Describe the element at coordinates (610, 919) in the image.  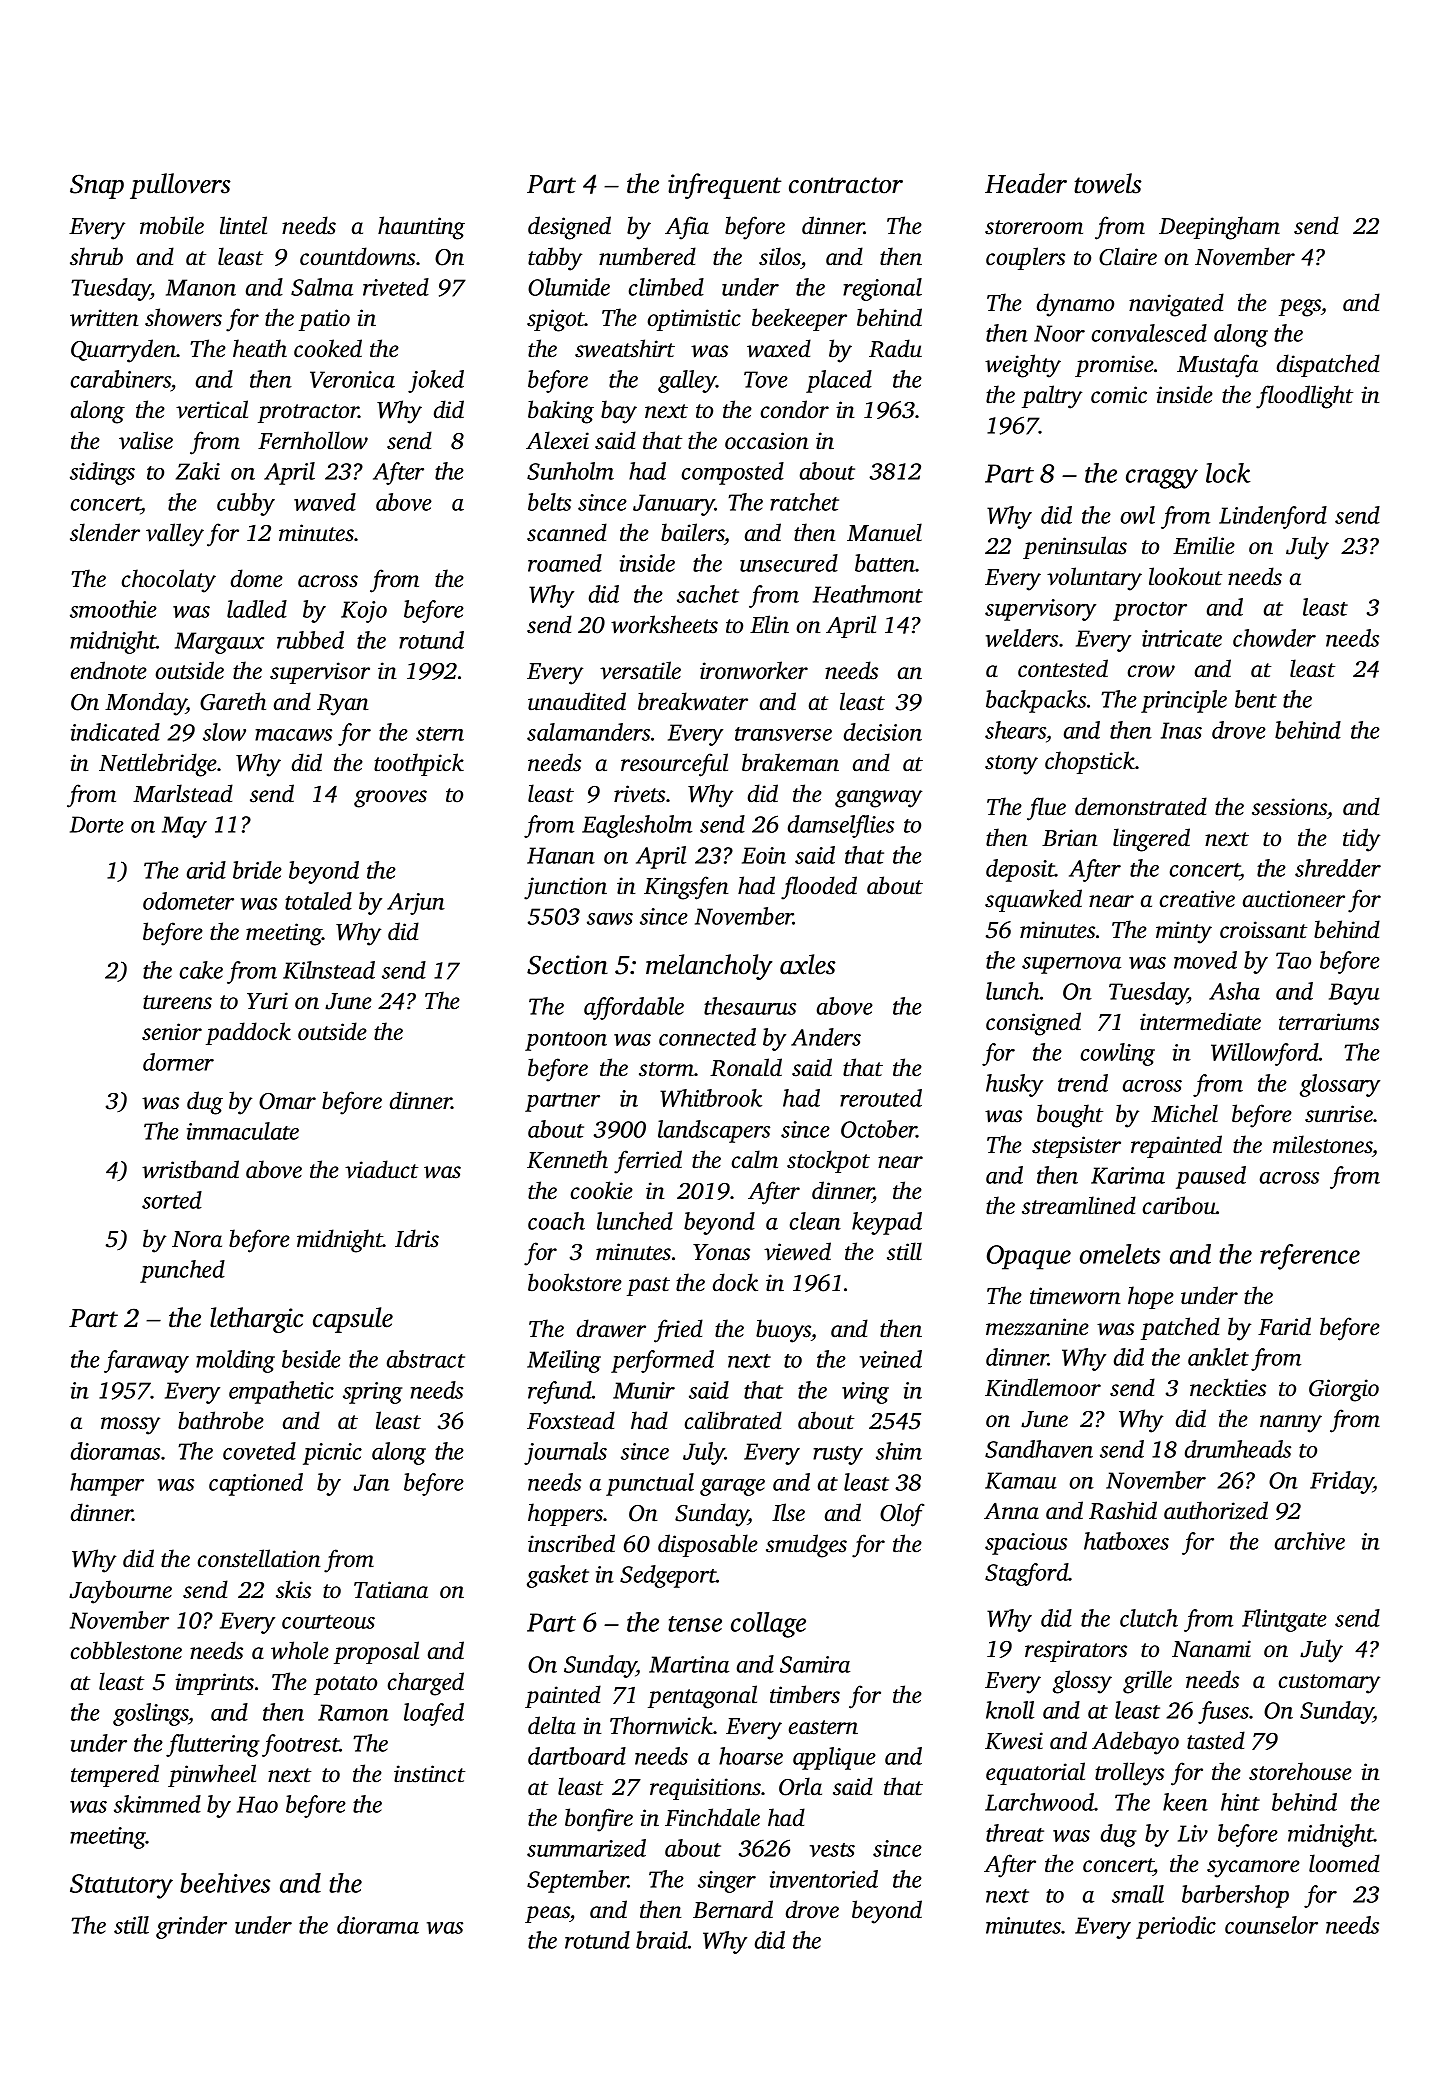
I see `saws` at that location.
